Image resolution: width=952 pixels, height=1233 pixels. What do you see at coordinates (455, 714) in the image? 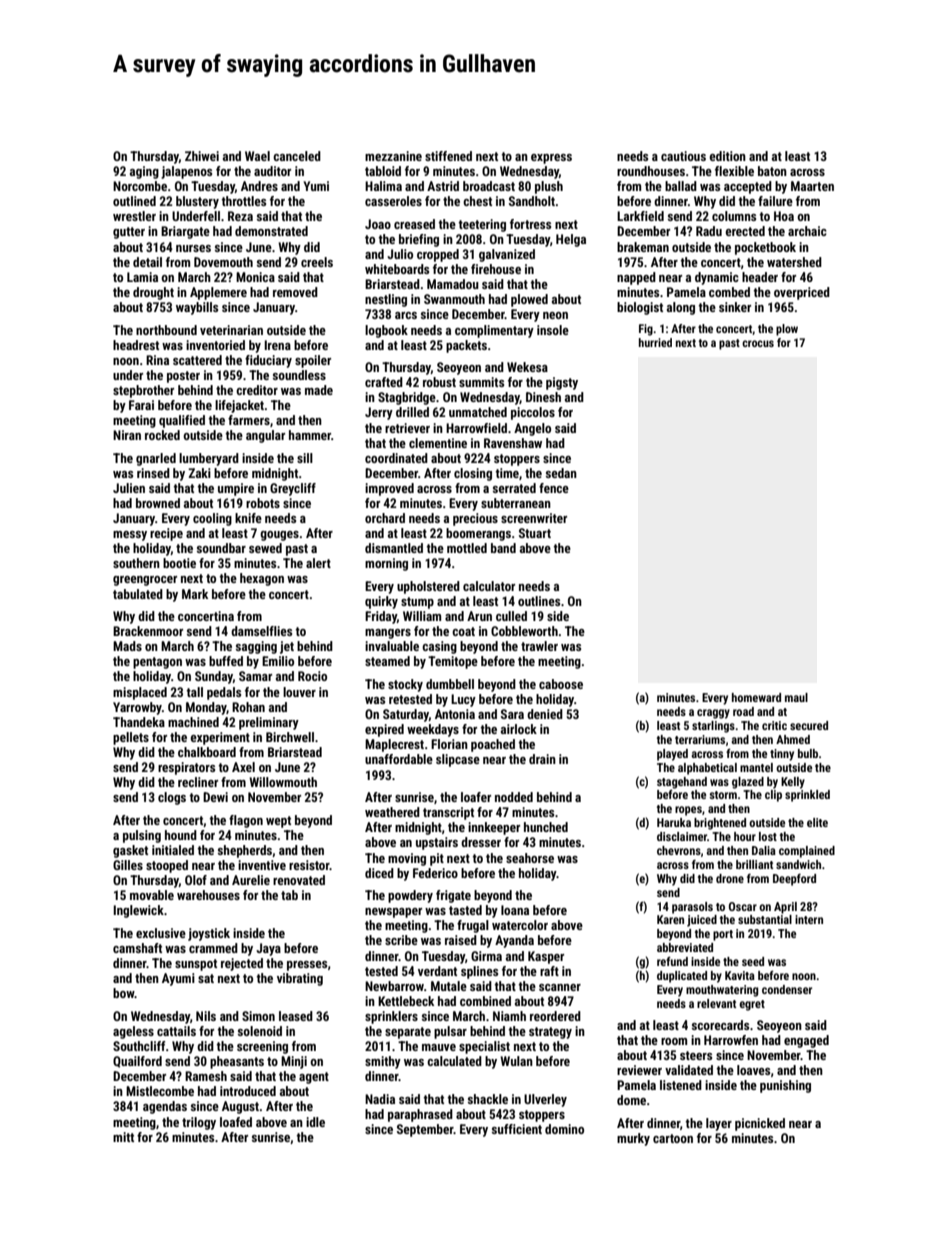
I see `Antonia` at bounding box center [455, 714].
